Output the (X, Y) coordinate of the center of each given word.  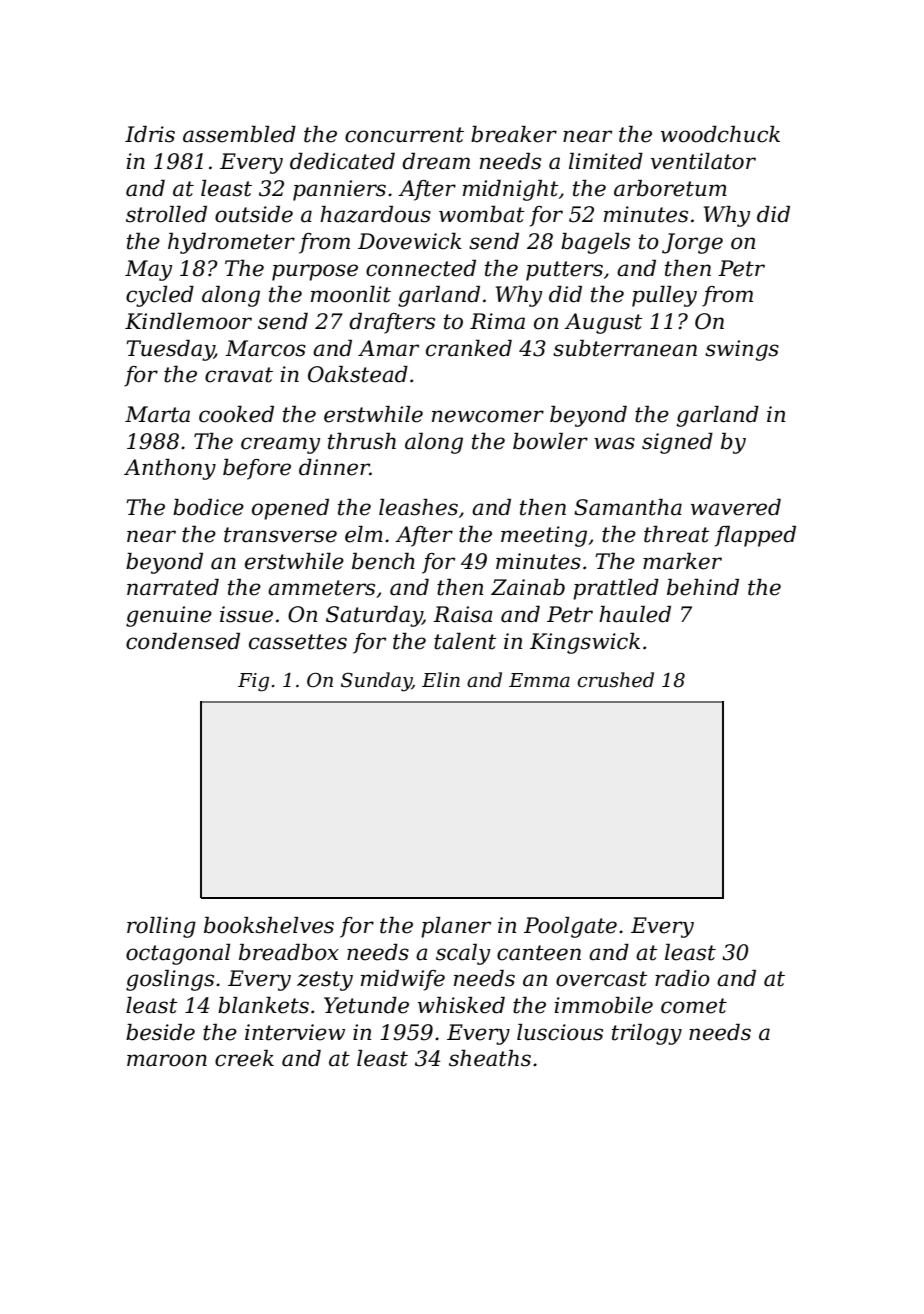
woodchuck (720, 134)
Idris (150, 134)
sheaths (490, 1058)
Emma (539, 680)
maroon (167, 1060)
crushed (615, 680)
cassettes (298, 642)
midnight (510, 190)
